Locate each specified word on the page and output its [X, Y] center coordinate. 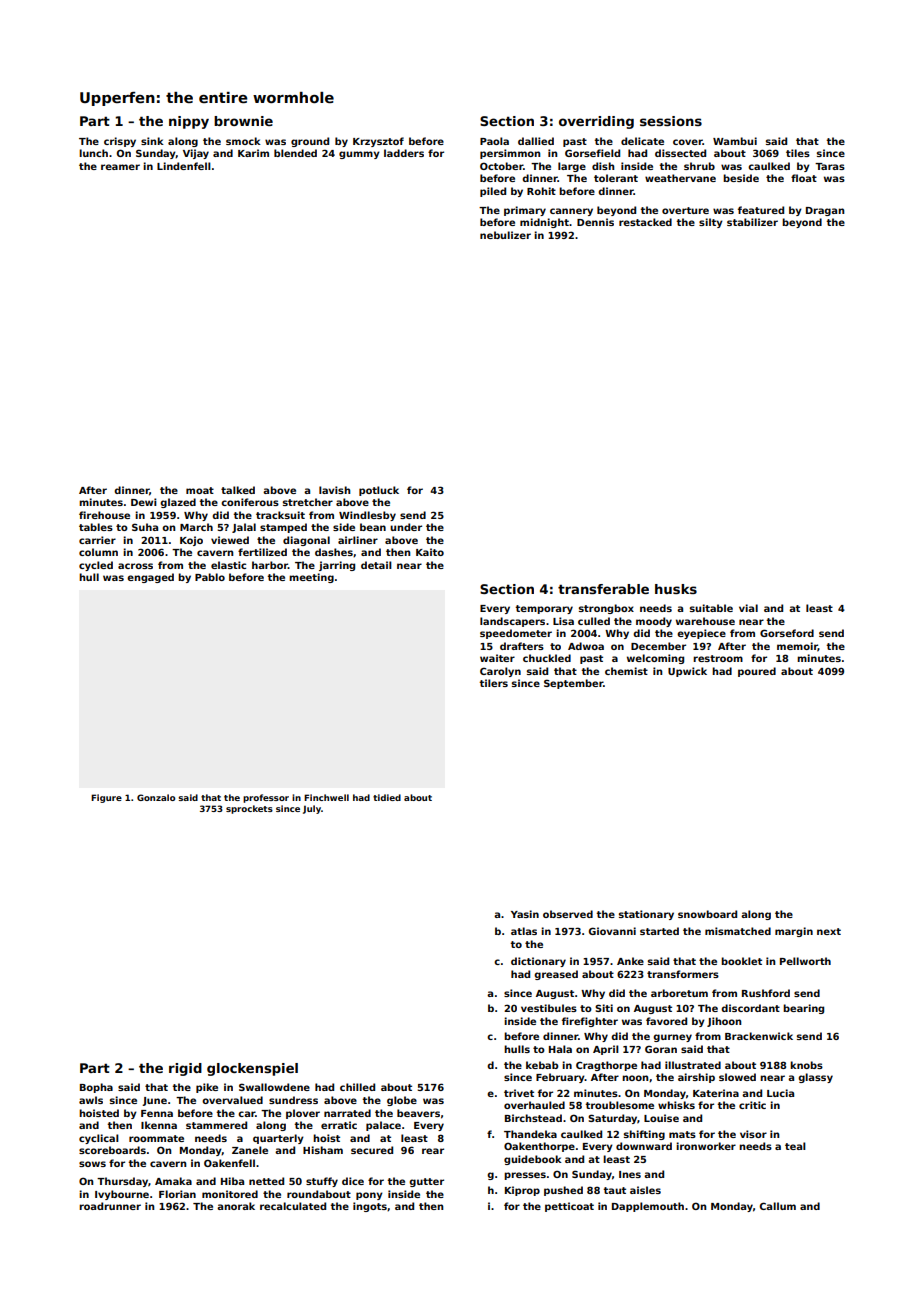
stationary [646, 915]
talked [238, 490]
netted [266, 1181]
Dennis [595, 222]
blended [295, 153]
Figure [106, 798]
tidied [387, 797]
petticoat [569, 1207]
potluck [379, 491]
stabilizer [752, 222]
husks [676, 589]
